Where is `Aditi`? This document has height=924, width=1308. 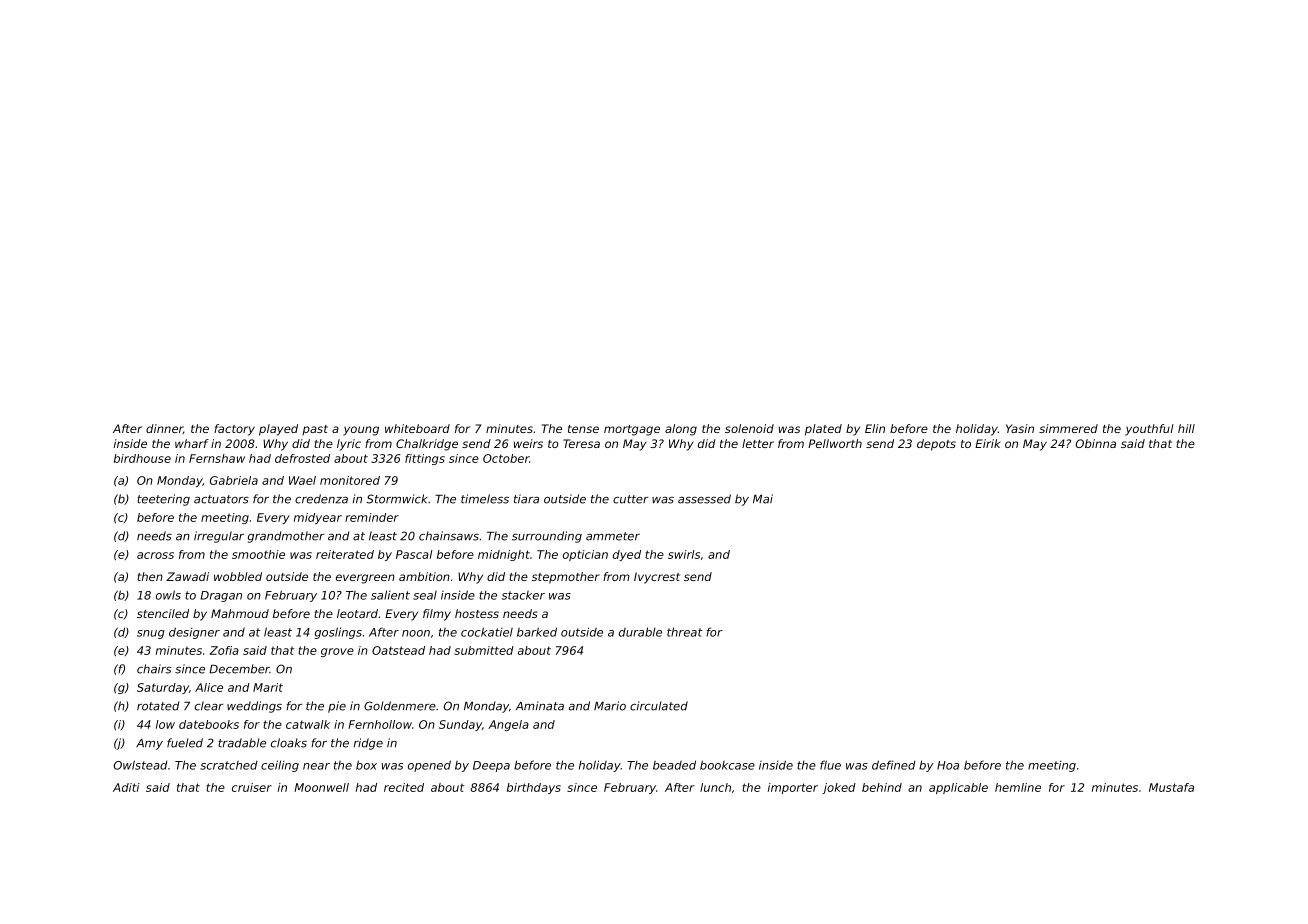
Aditi is located at coordinates (126, 787).
